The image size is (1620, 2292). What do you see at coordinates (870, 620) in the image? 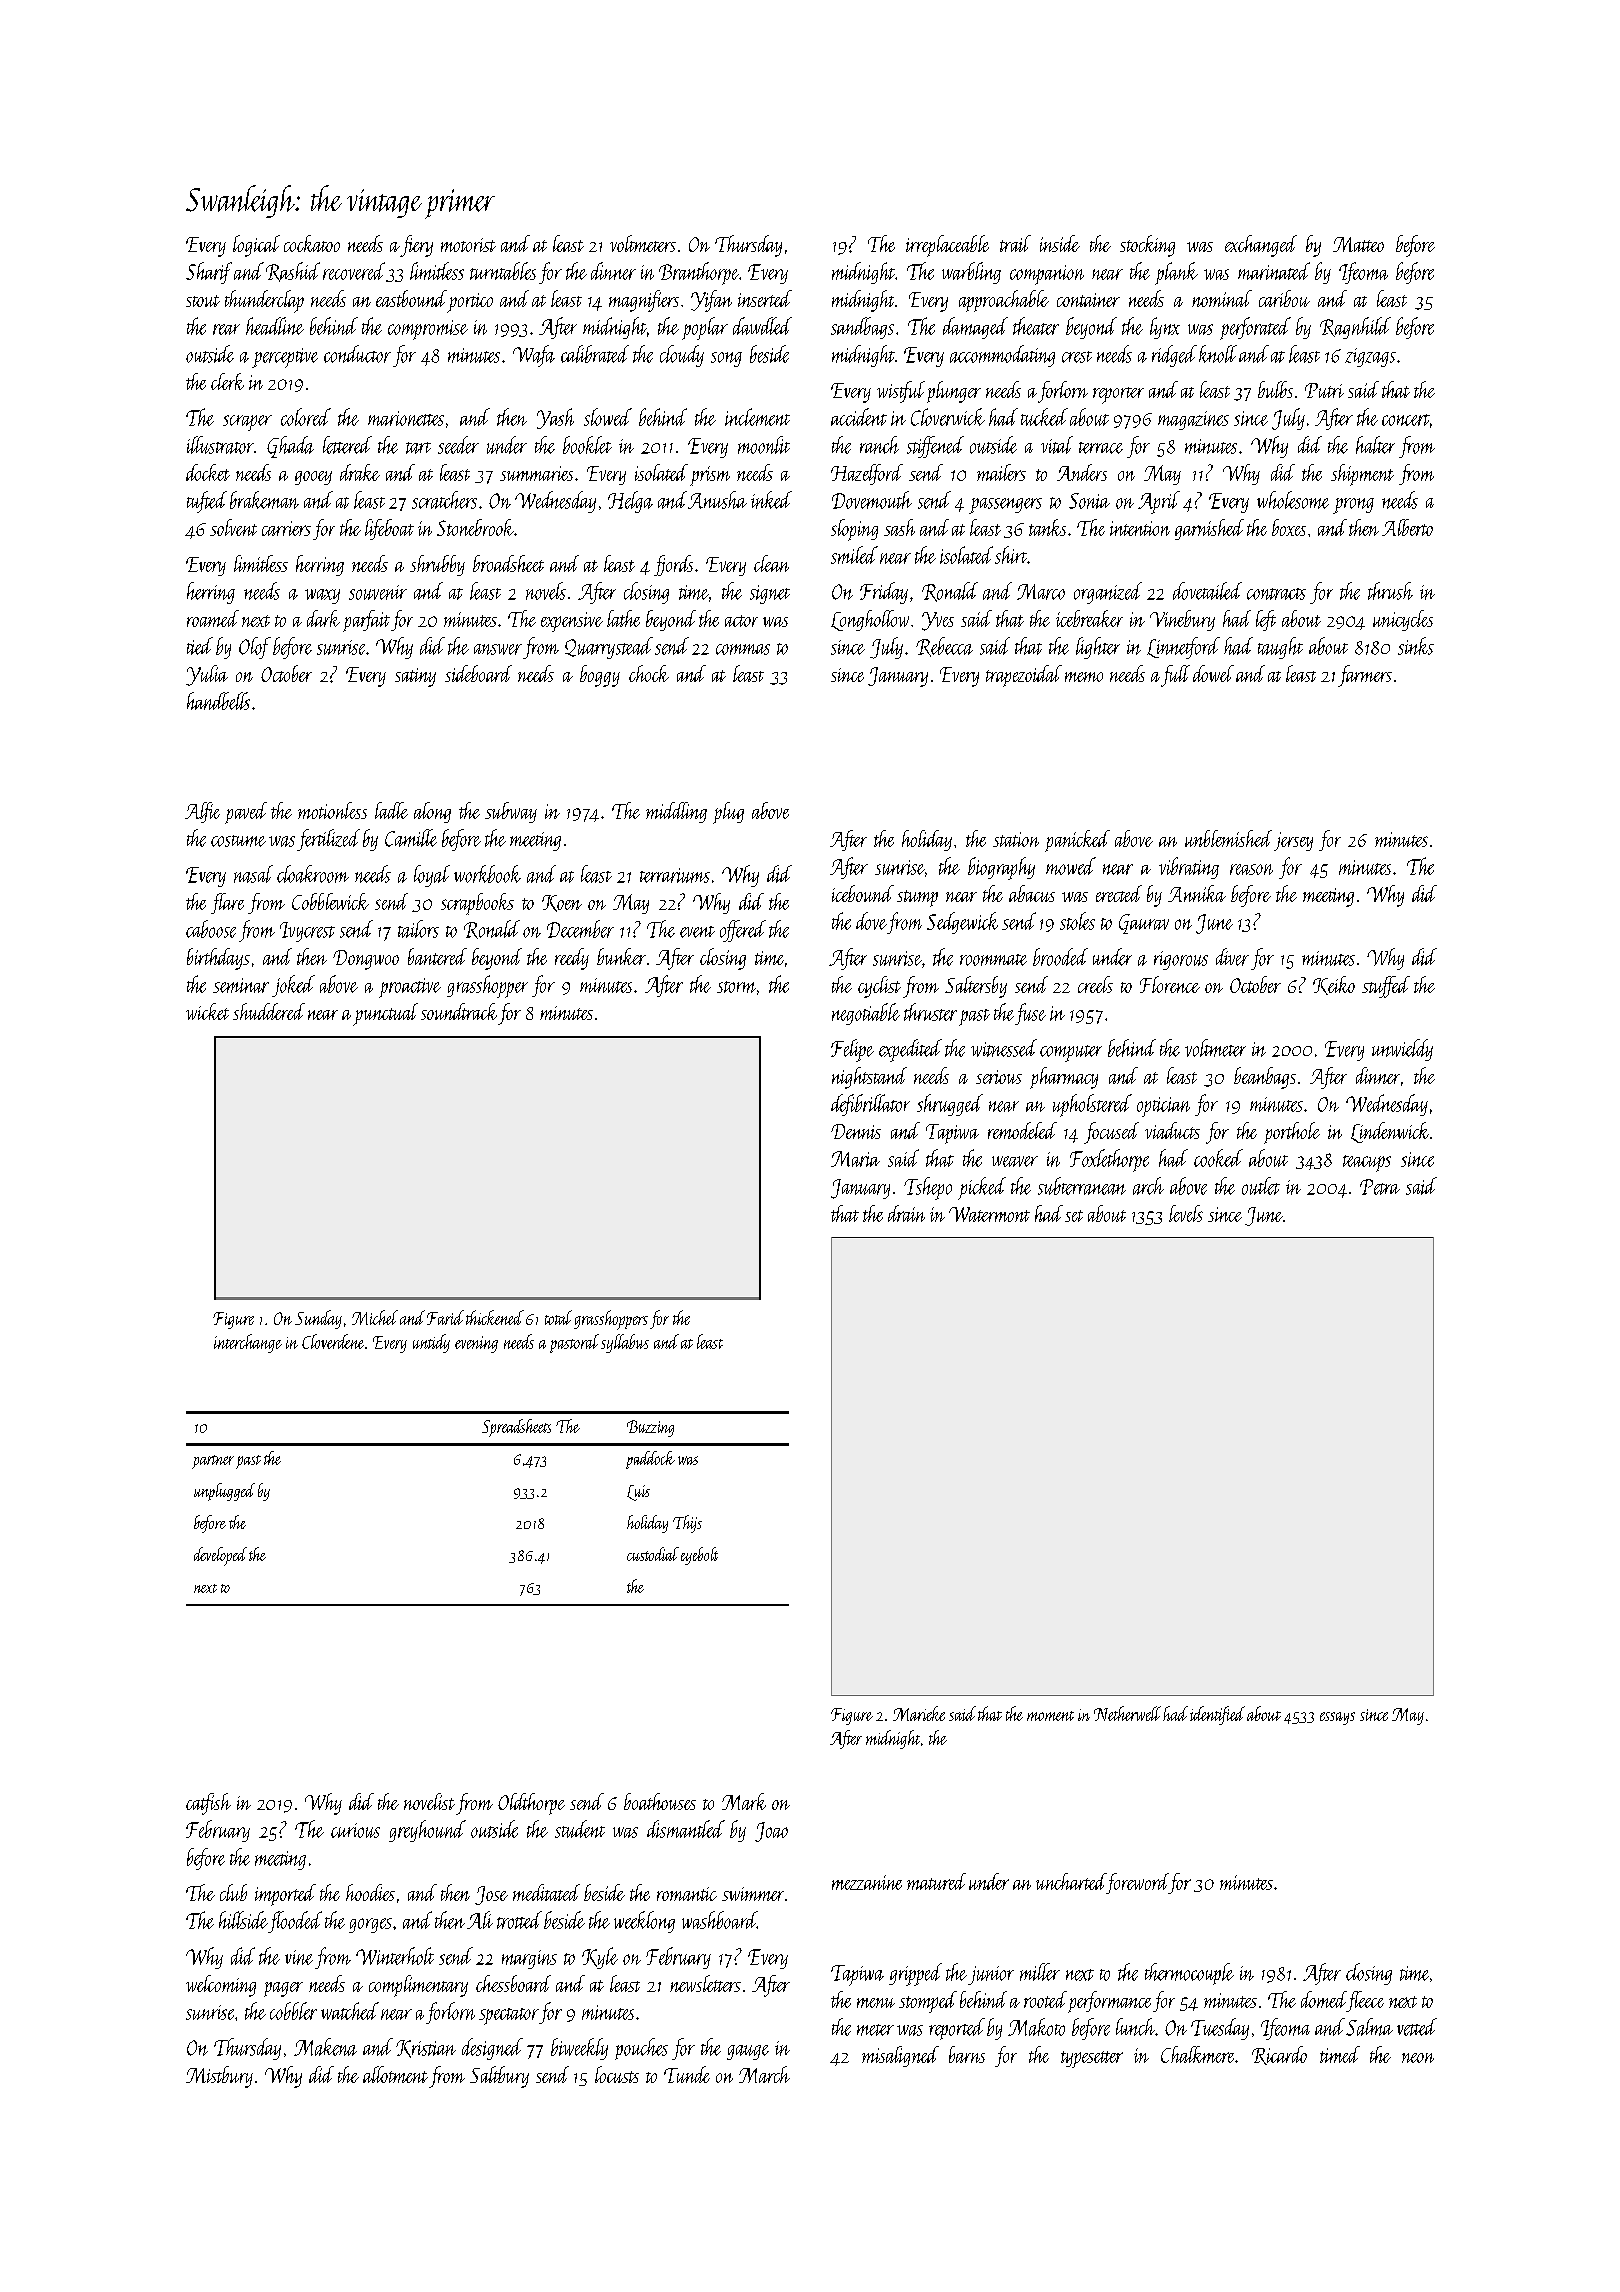
I see `Longhollow` at bounding box center [870, 620].
